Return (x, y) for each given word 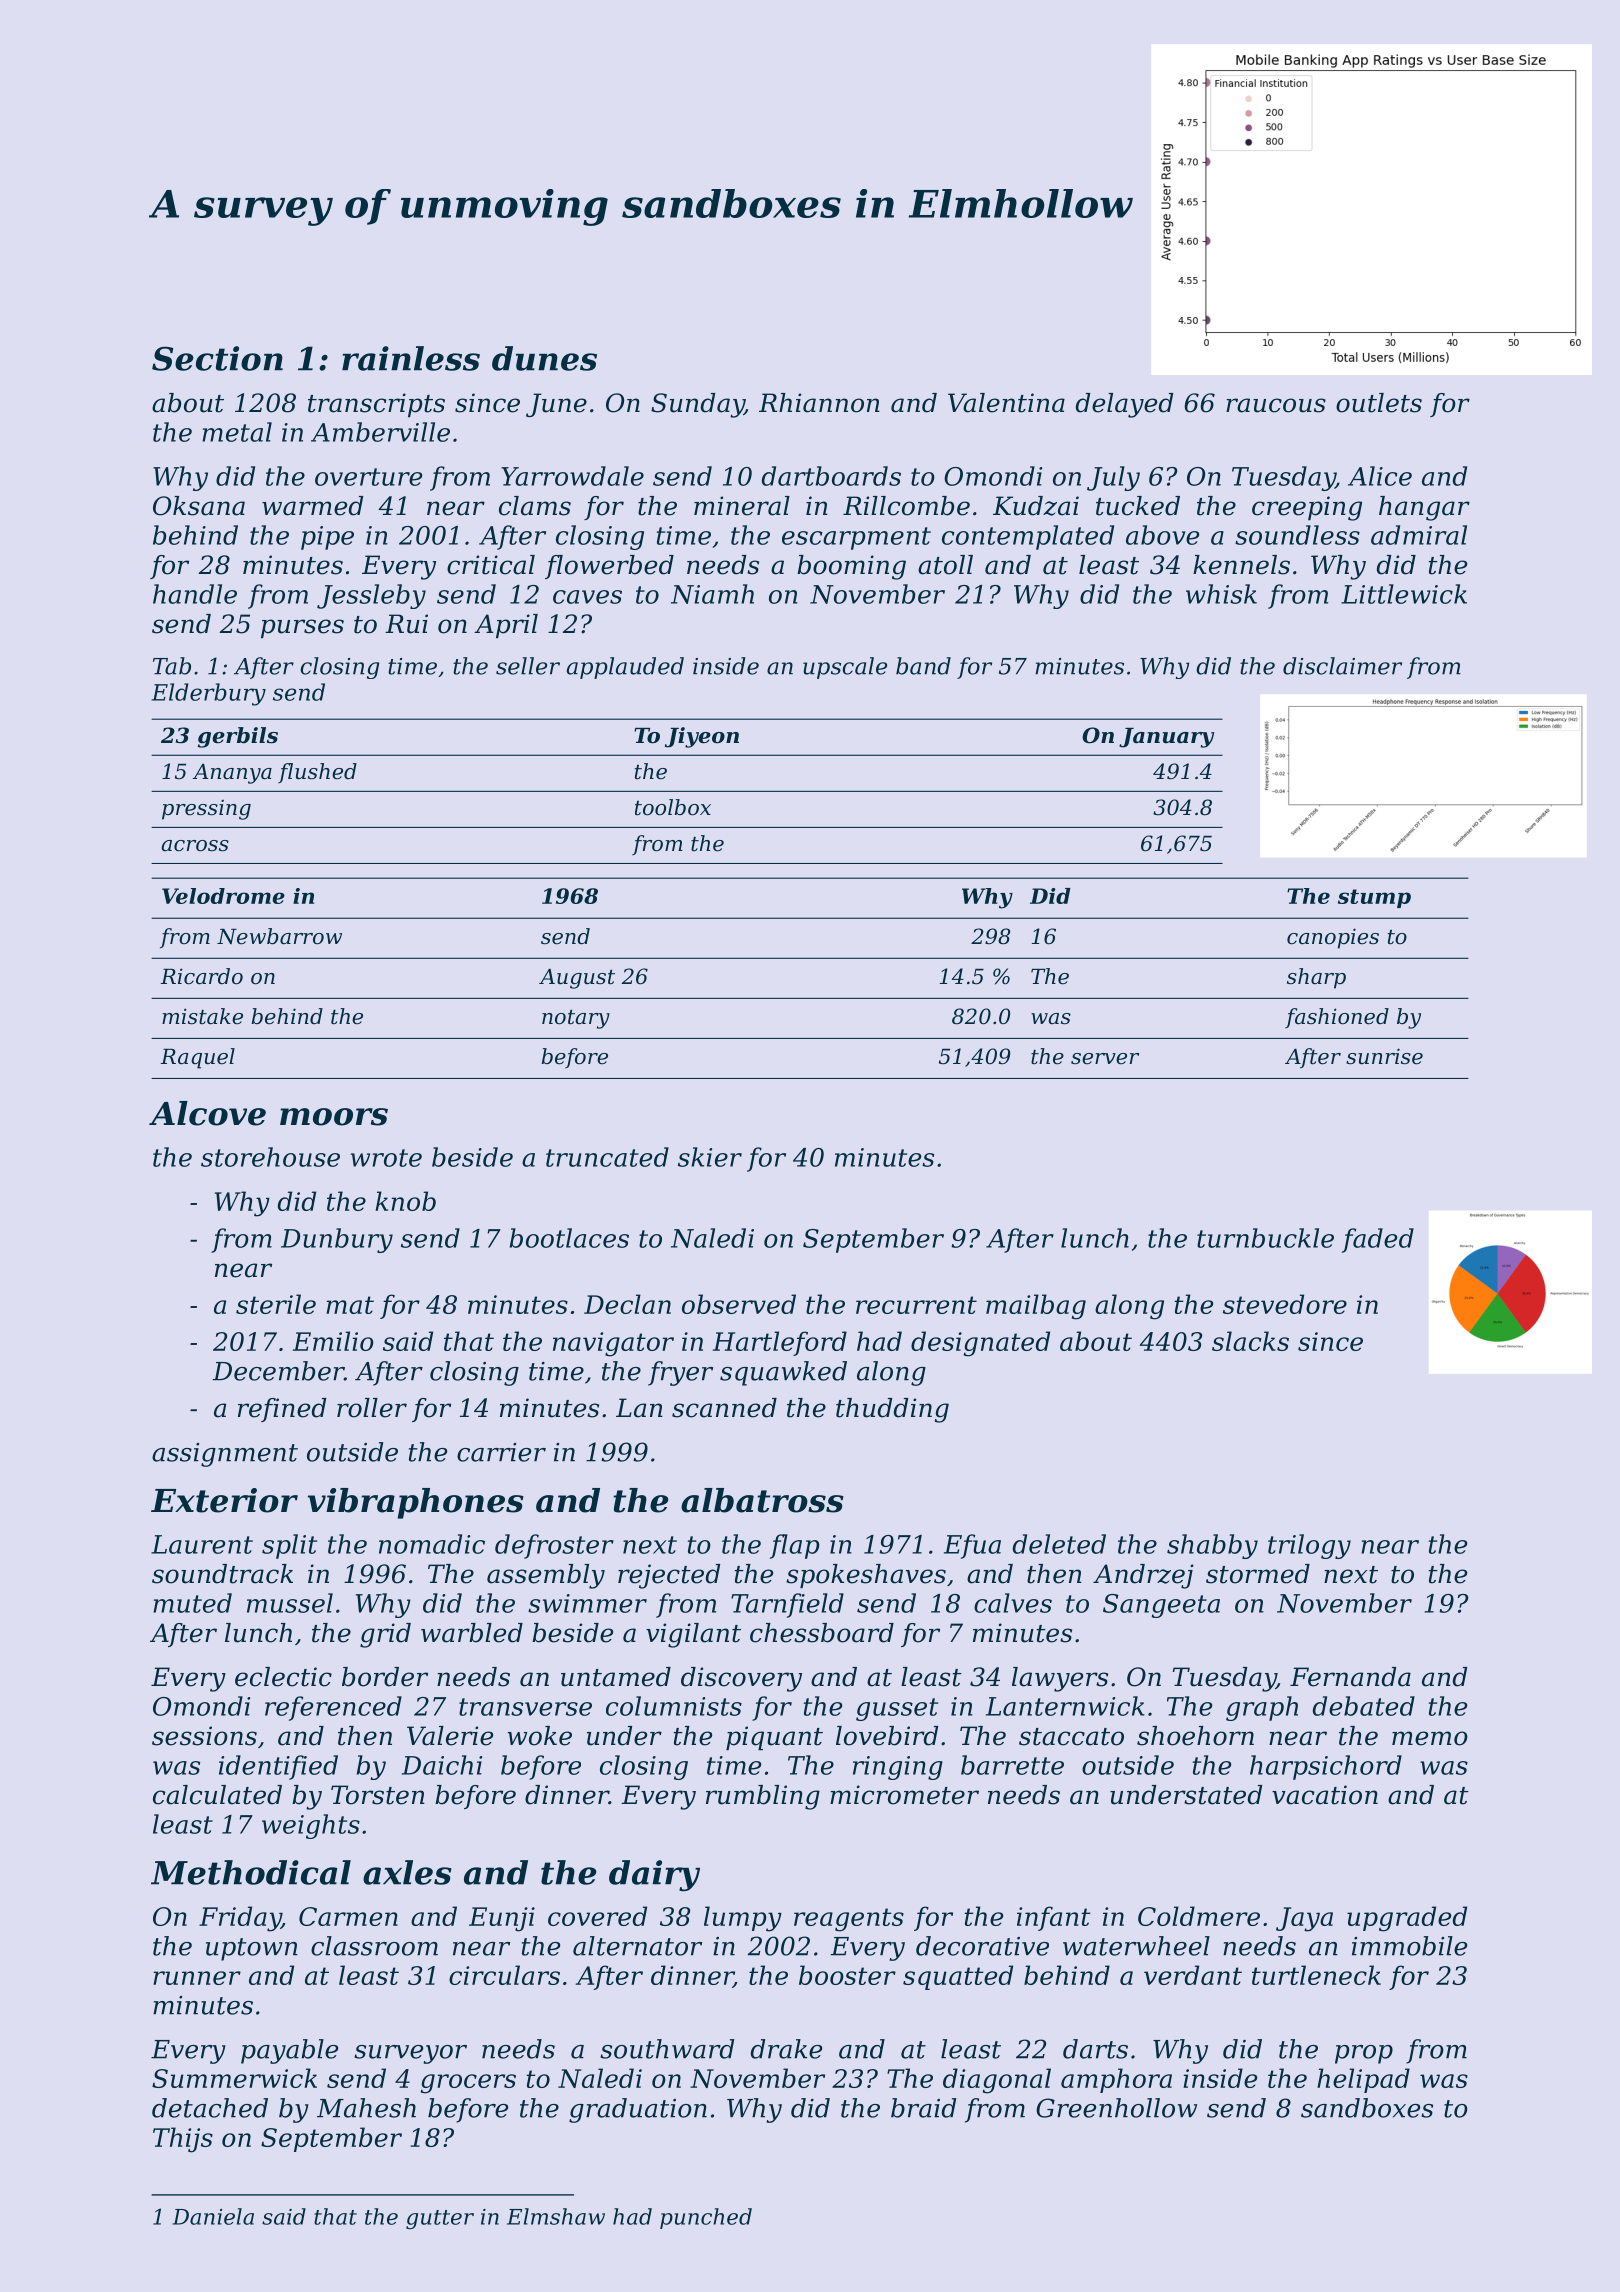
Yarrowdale (572, 476)
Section (217, 358)
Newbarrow (279, 936)
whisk (1221, 594)
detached (210, 2108)
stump (1374, 898)
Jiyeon (702, 737)
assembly (546, 1576)
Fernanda (1350, 1677)
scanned (724, 1408)
